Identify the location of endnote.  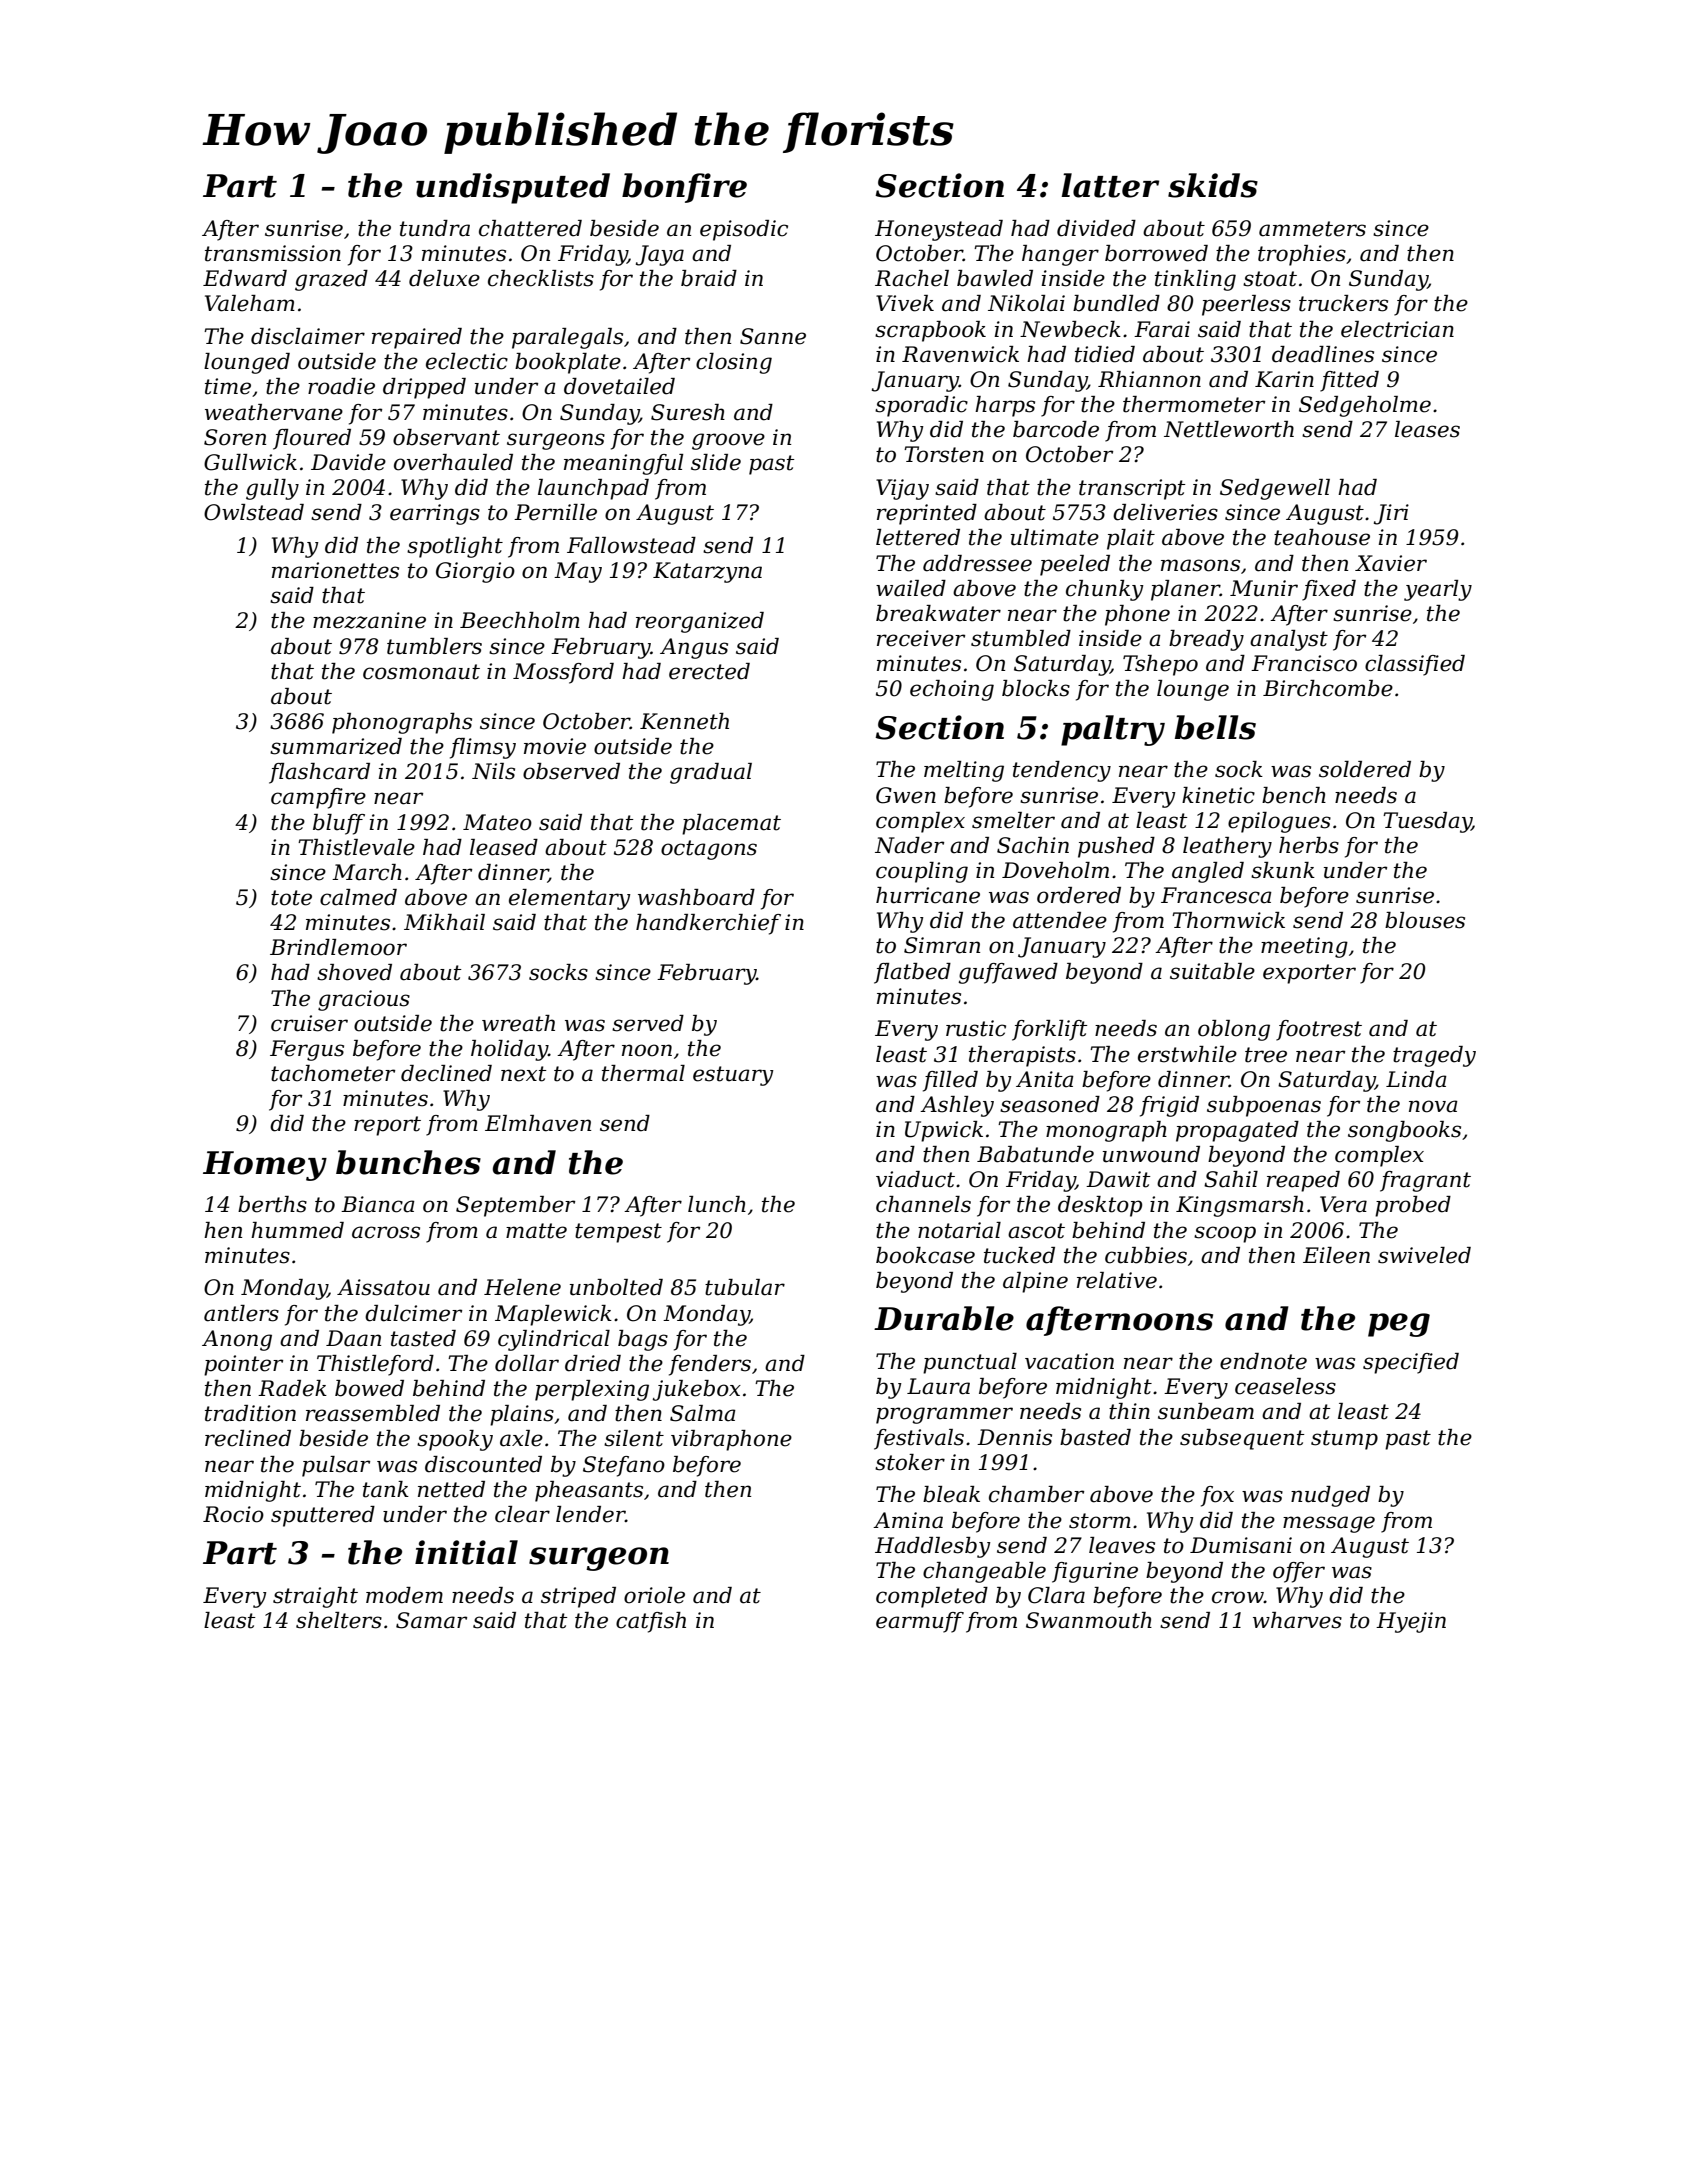
(1263, 1361).
